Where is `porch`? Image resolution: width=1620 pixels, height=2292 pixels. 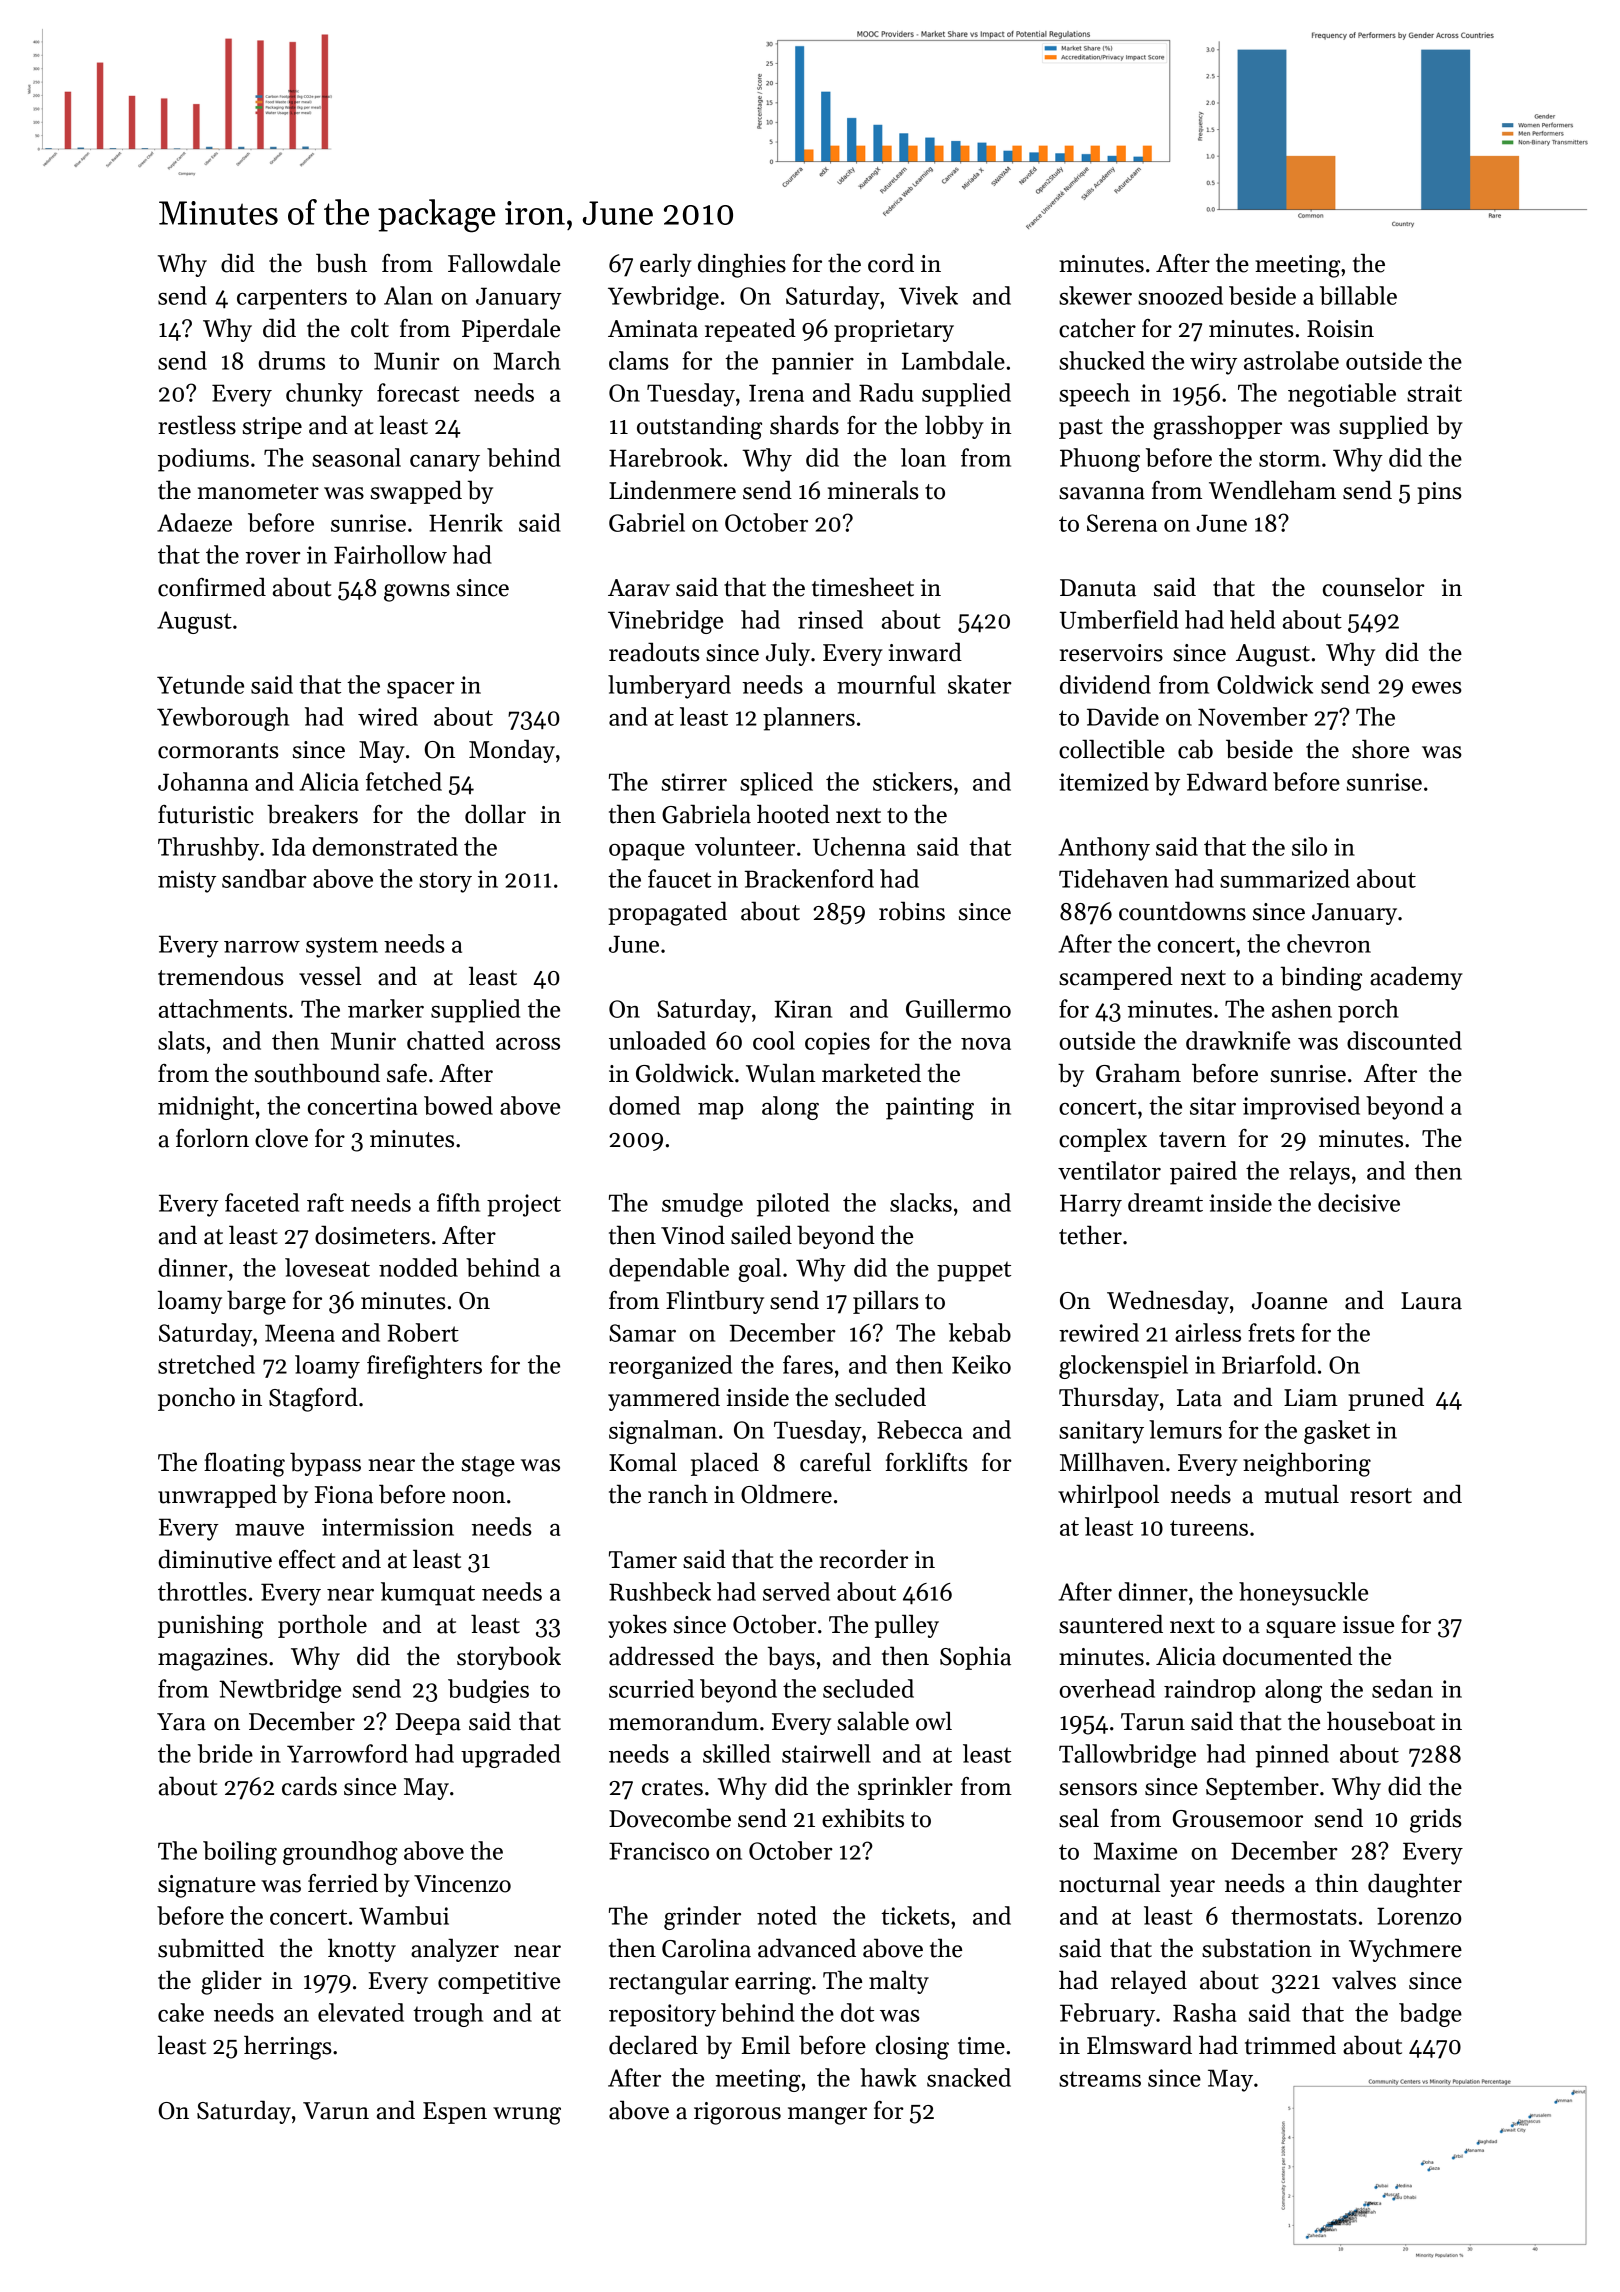 porch is located at coordinates (1368, 1011).
